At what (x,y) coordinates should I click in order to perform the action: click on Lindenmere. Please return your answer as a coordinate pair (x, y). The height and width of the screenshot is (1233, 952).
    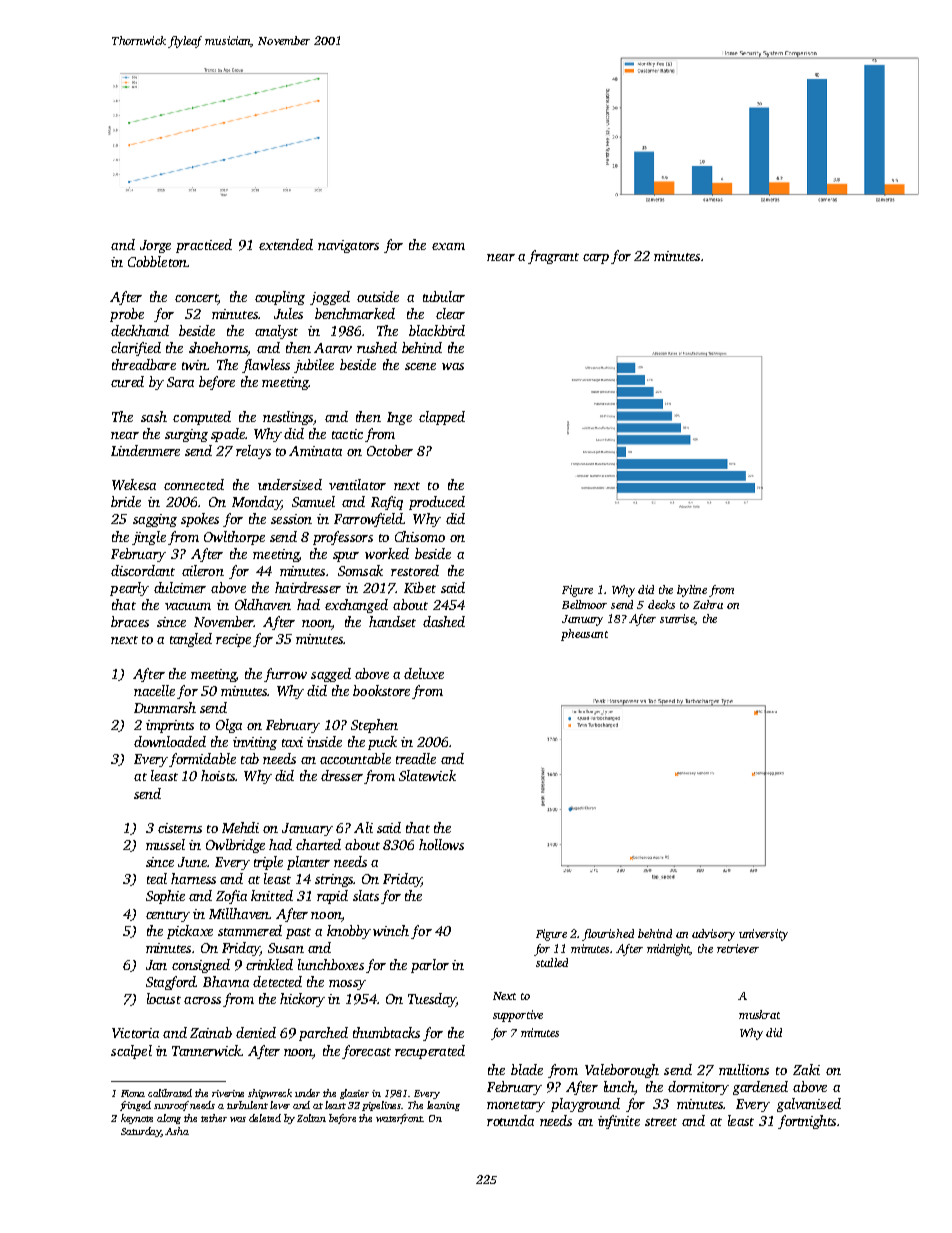
    Looking at the image, I should click on (145, 450).
